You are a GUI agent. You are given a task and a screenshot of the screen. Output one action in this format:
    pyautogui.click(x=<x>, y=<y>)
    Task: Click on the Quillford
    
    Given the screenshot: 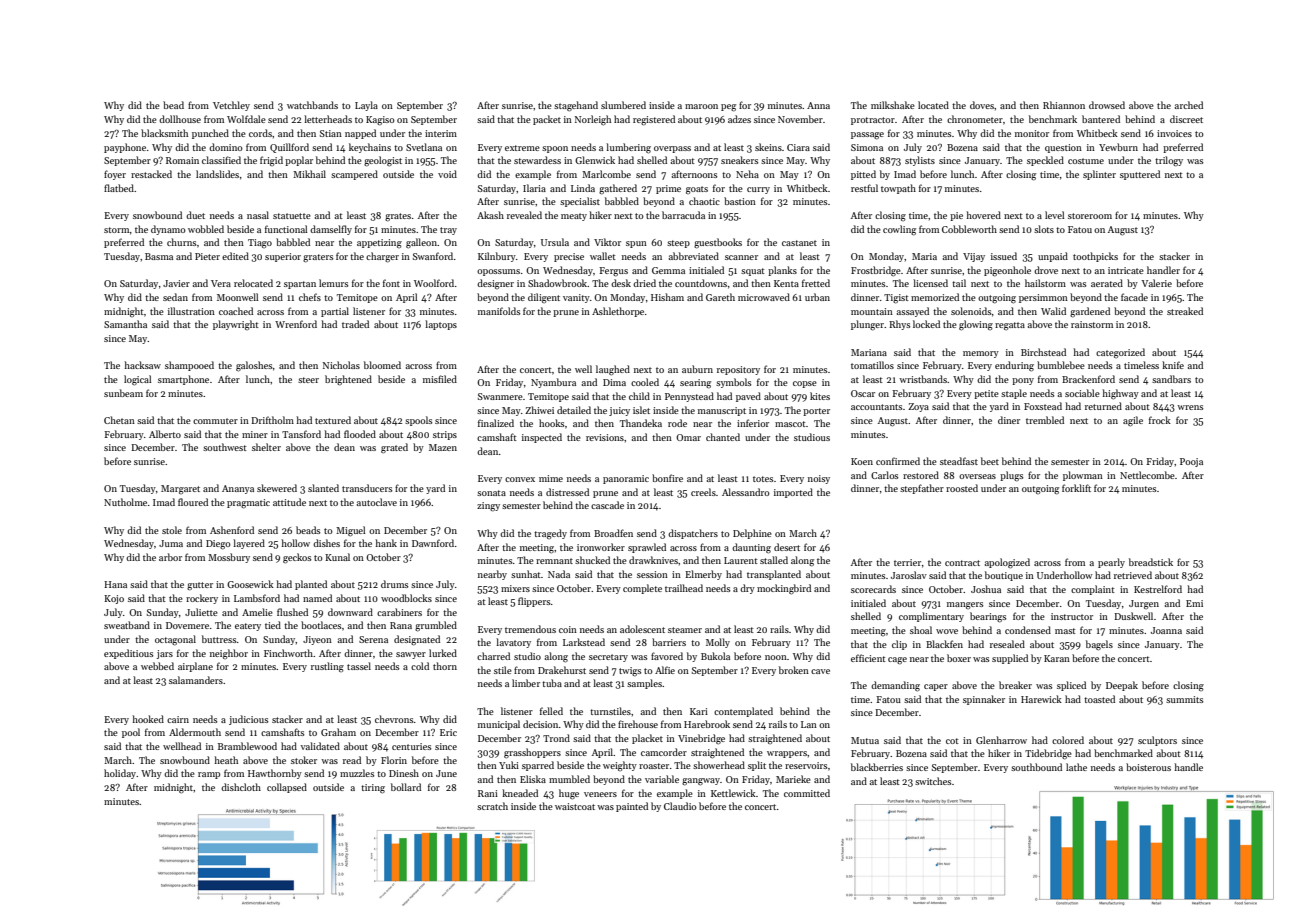 What is the action you would take?
    pyautogui.click(x=289, y=148)
